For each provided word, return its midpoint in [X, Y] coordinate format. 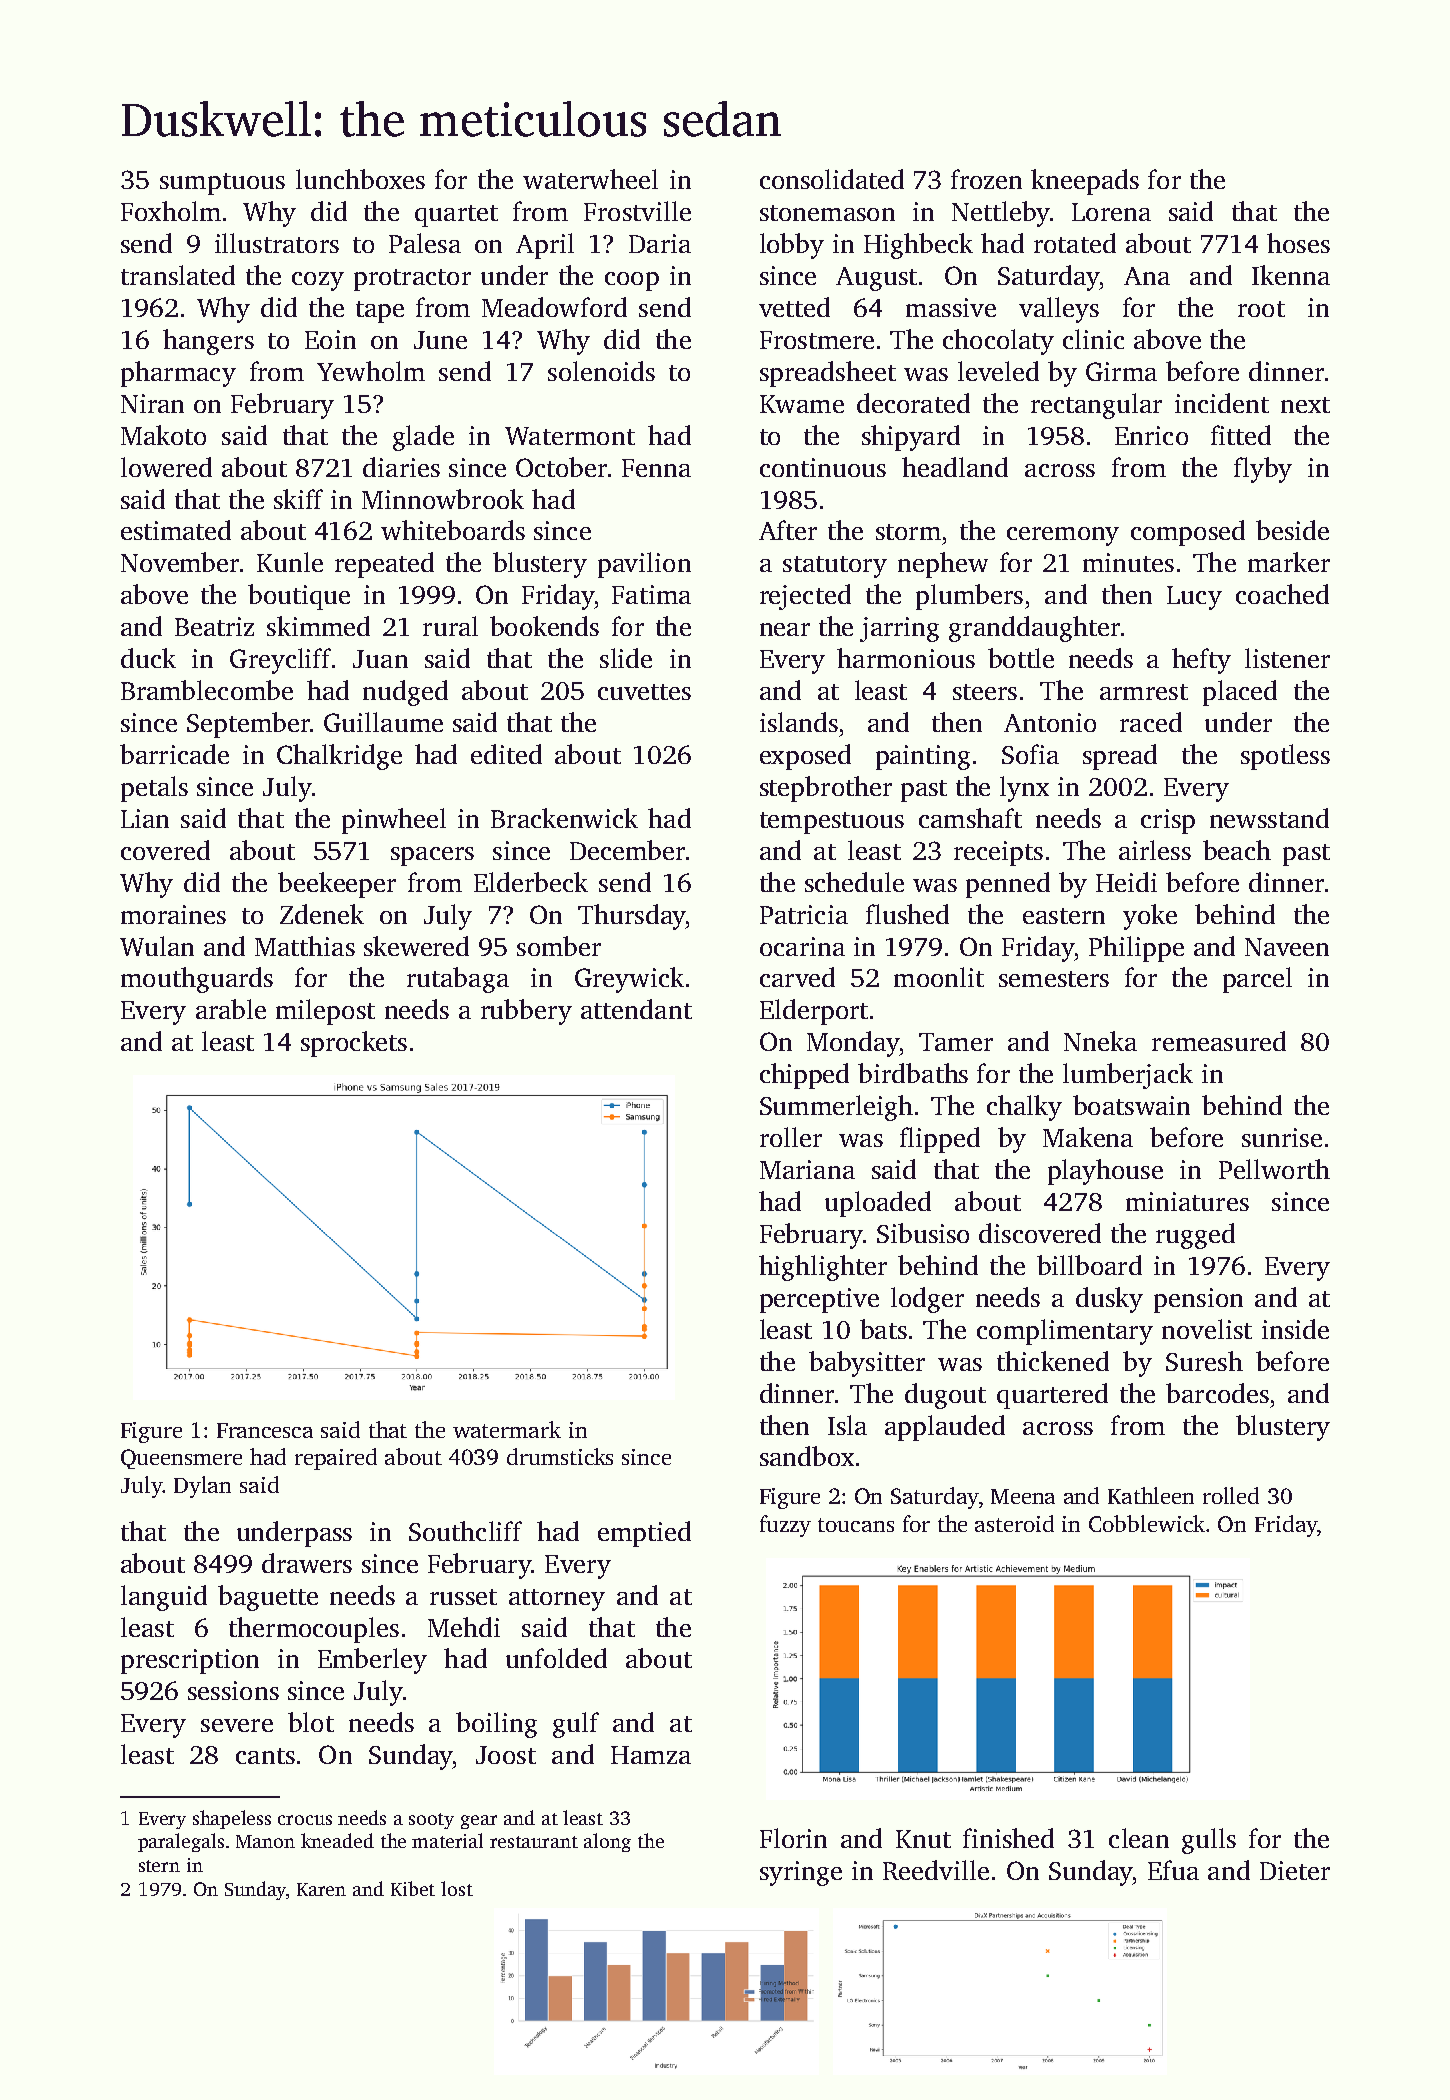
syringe [801, 1873]
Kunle [290, 562]
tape [380, 312]
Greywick [629, 980]
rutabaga [458, 980]
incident [1222, 403]
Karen [321, 1889]
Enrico [1151, 435]
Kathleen [1151, 1495]
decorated [913, 403]
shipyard [911, 438]
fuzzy [785, 1526]
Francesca [265, 1430]
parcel [1257, 980]
